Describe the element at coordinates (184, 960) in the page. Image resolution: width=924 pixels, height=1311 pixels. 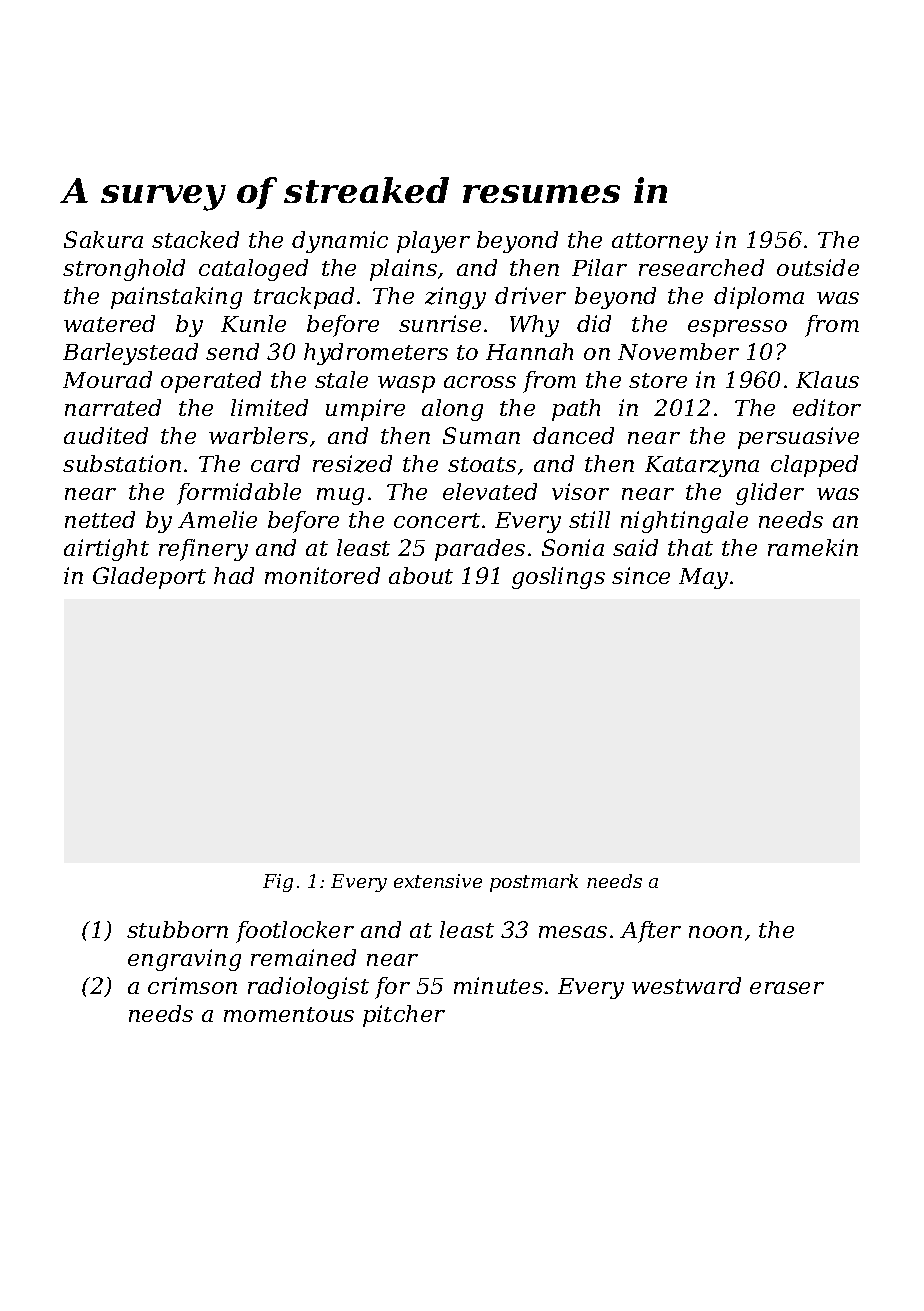
I see `engraving` at that location.
